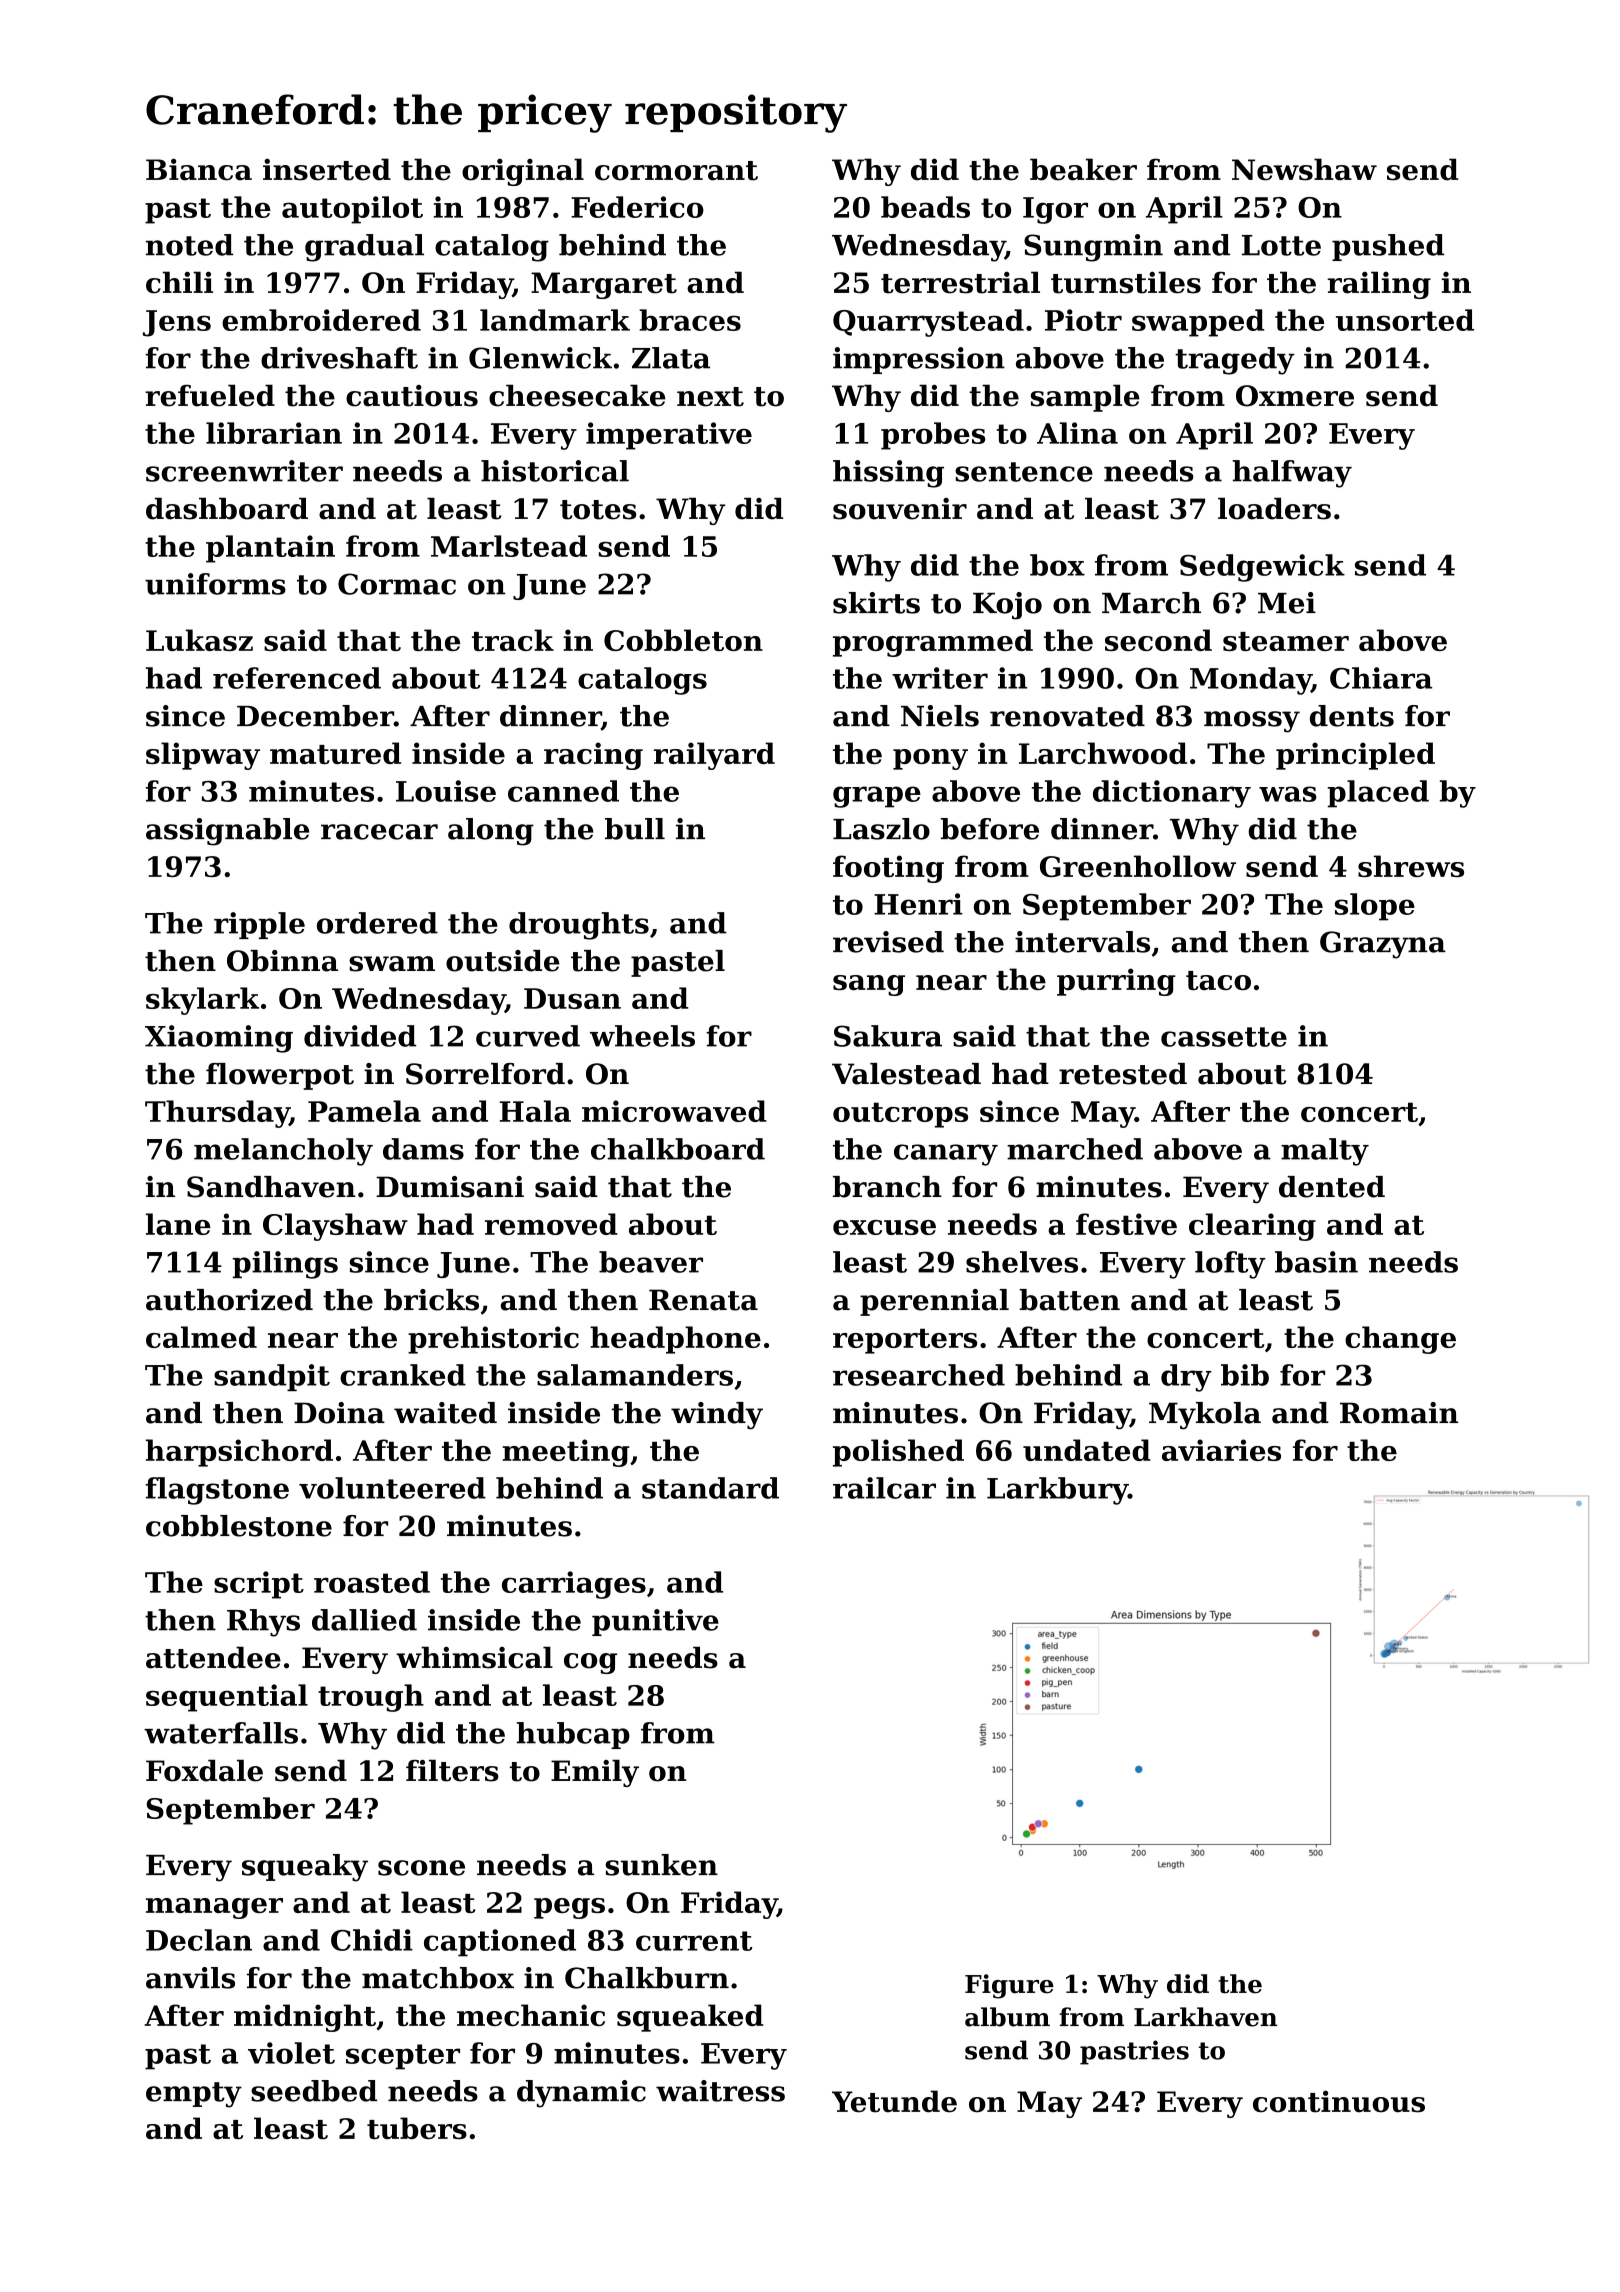 This screenshot has width=1620, height=2292. I want to click on carriages, so click(574, 1585).
